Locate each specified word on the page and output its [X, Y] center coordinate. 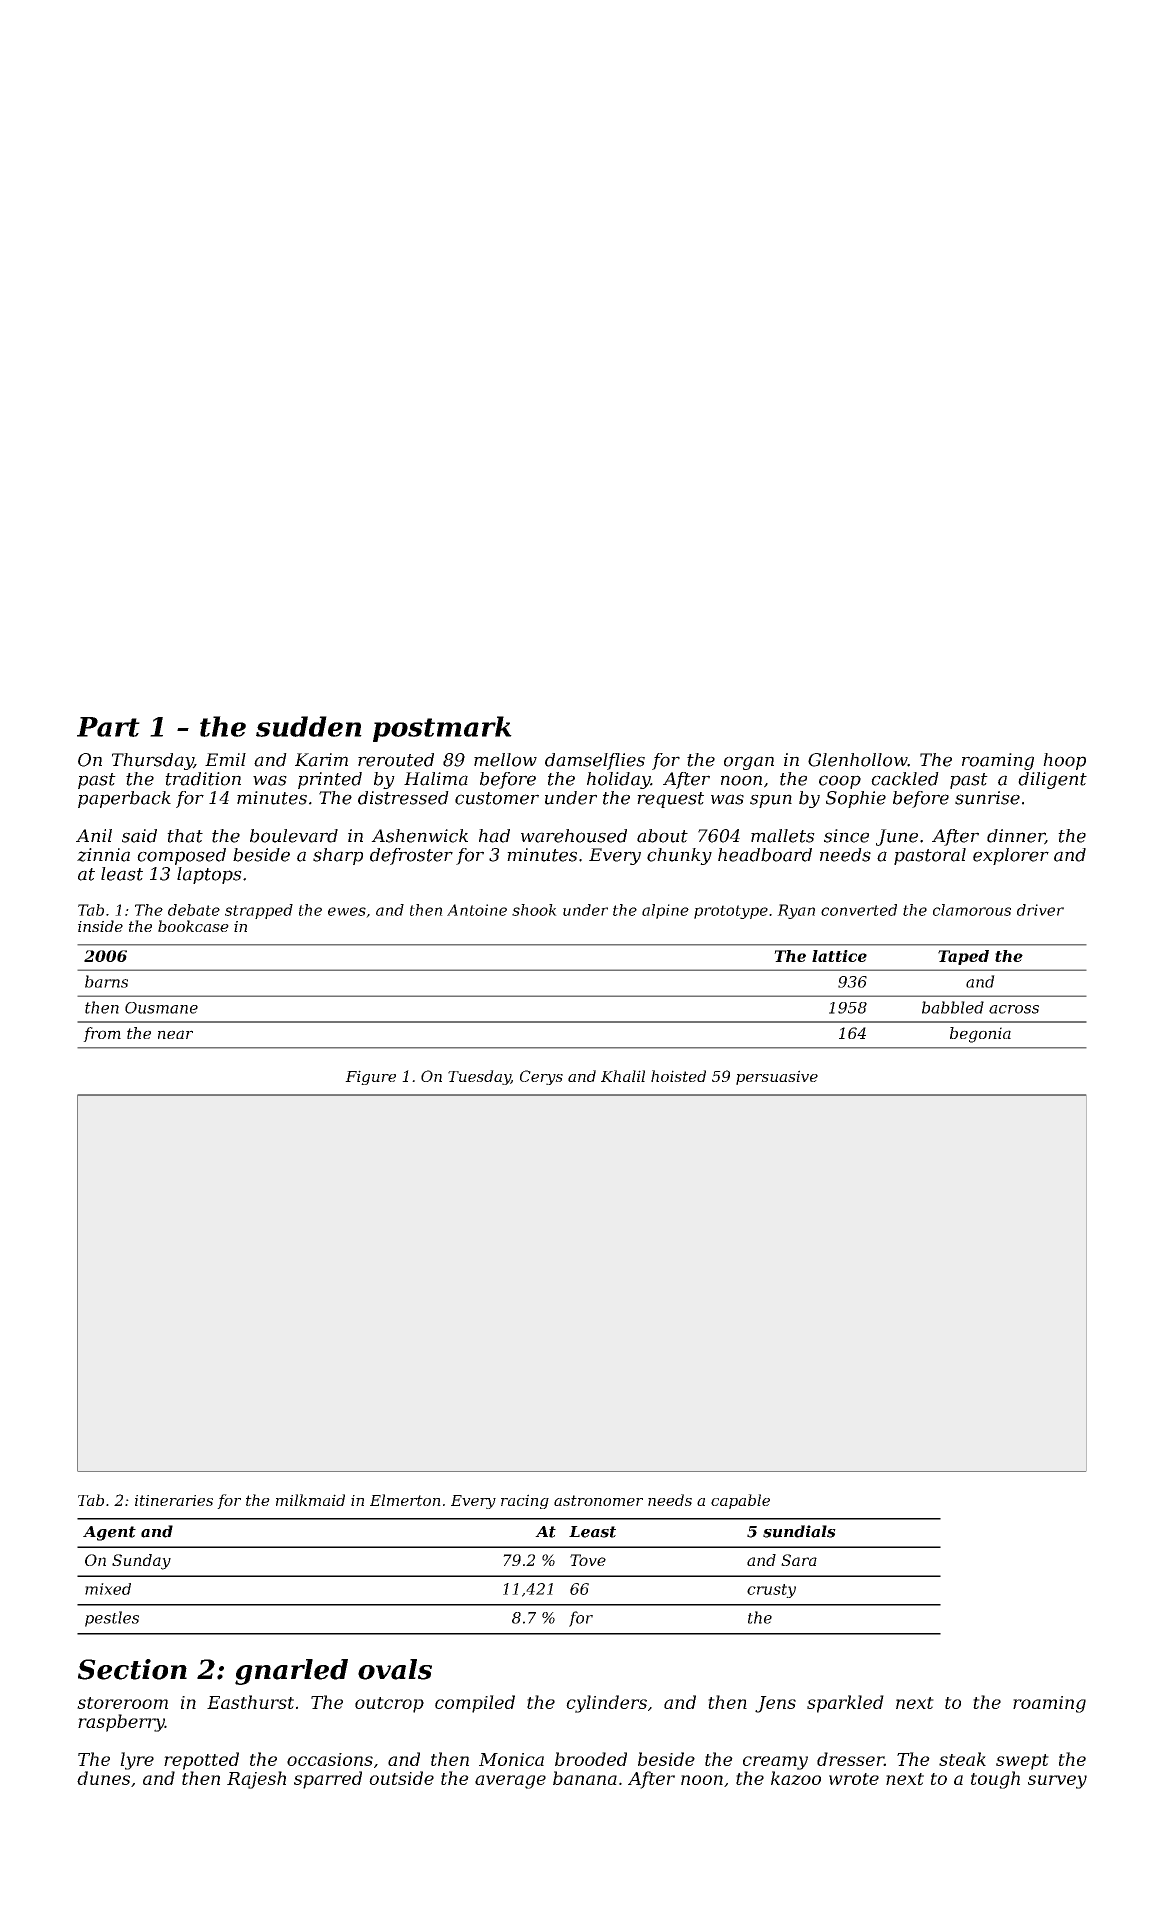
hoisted [678, 1076]
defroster [411, 856]
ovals [395, 1669]
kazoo [796, 1778]
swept [1022, 1762]
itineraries [174, 1500]
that [185, 836]
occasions [330, 1759]
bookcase [193, 926]
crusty [771, 1591]
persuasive [777, 1077]
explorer [1011, 856]
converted [859, 910]
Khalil [623, 1076]
